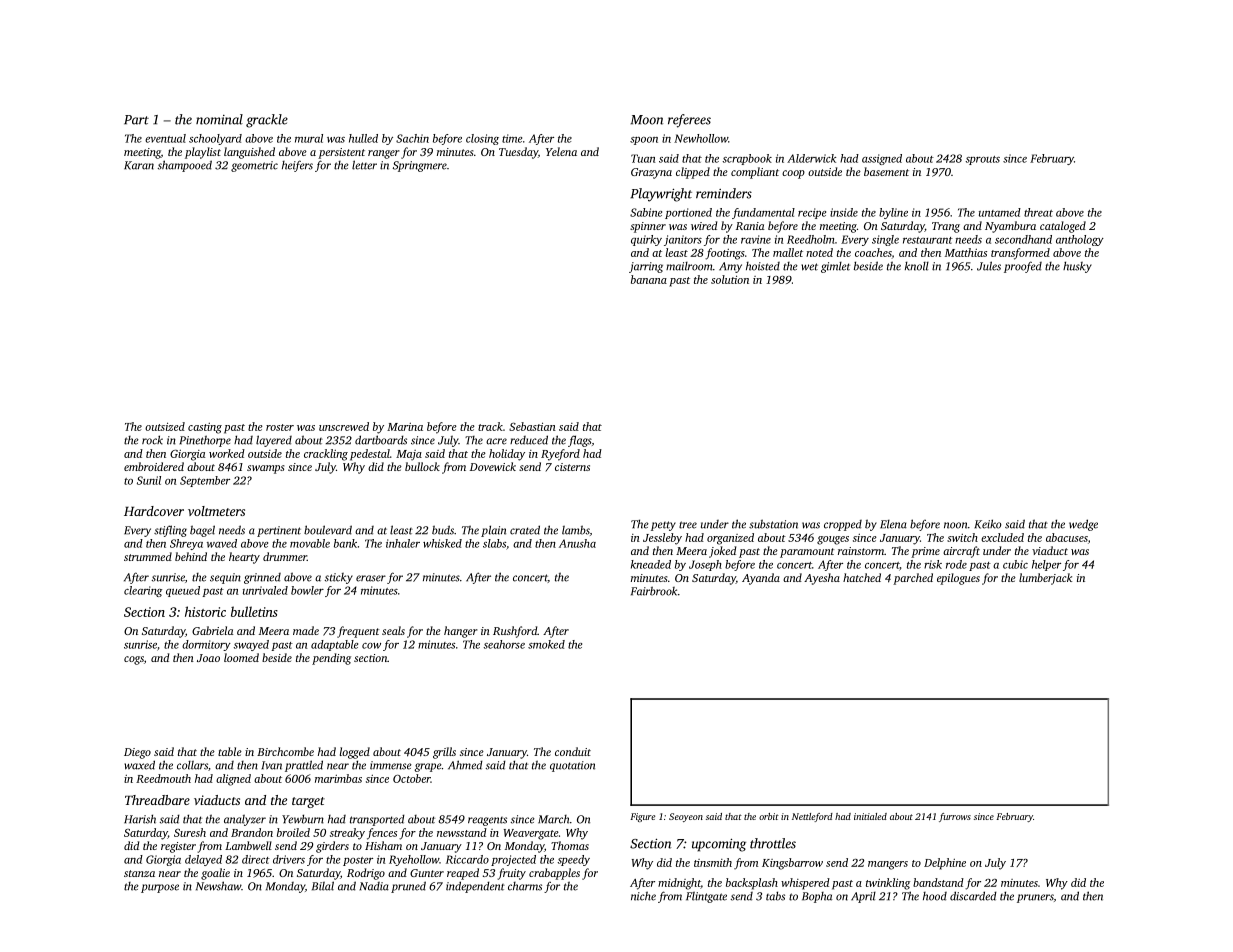  Describe the element at coordinates (1035, 898) in the document. I see `pruners` at that location.
